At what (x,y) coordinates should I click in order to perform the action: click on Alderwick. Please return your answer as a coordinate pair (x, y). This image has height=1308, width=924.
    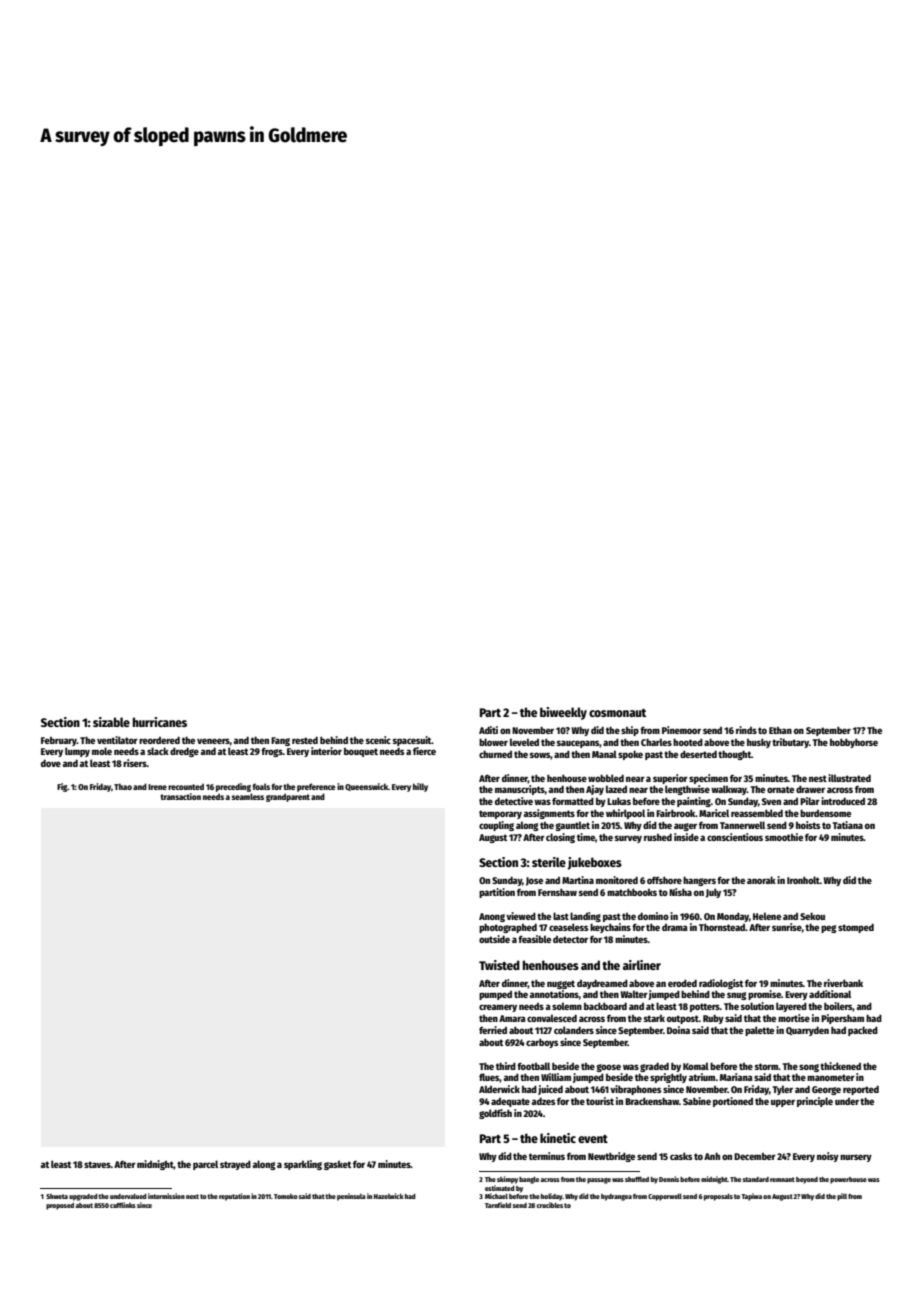
    Looking at the image, I should click on (499, 1089).
